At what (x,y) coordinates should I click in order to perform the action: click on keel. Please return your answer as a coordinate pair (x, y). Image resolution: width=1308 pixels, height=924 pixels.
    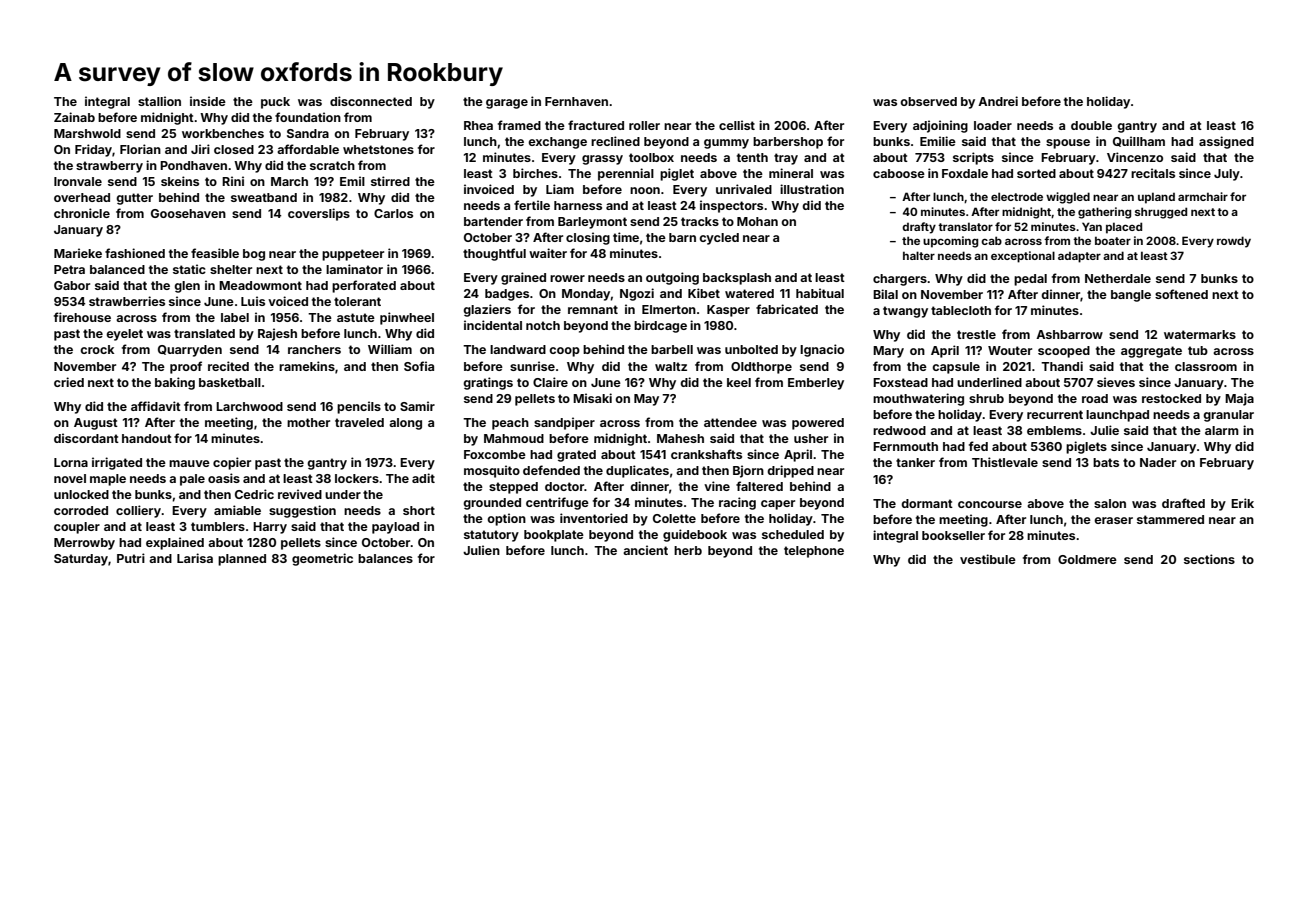
    Looking at the image, I should click on (739, 382).
